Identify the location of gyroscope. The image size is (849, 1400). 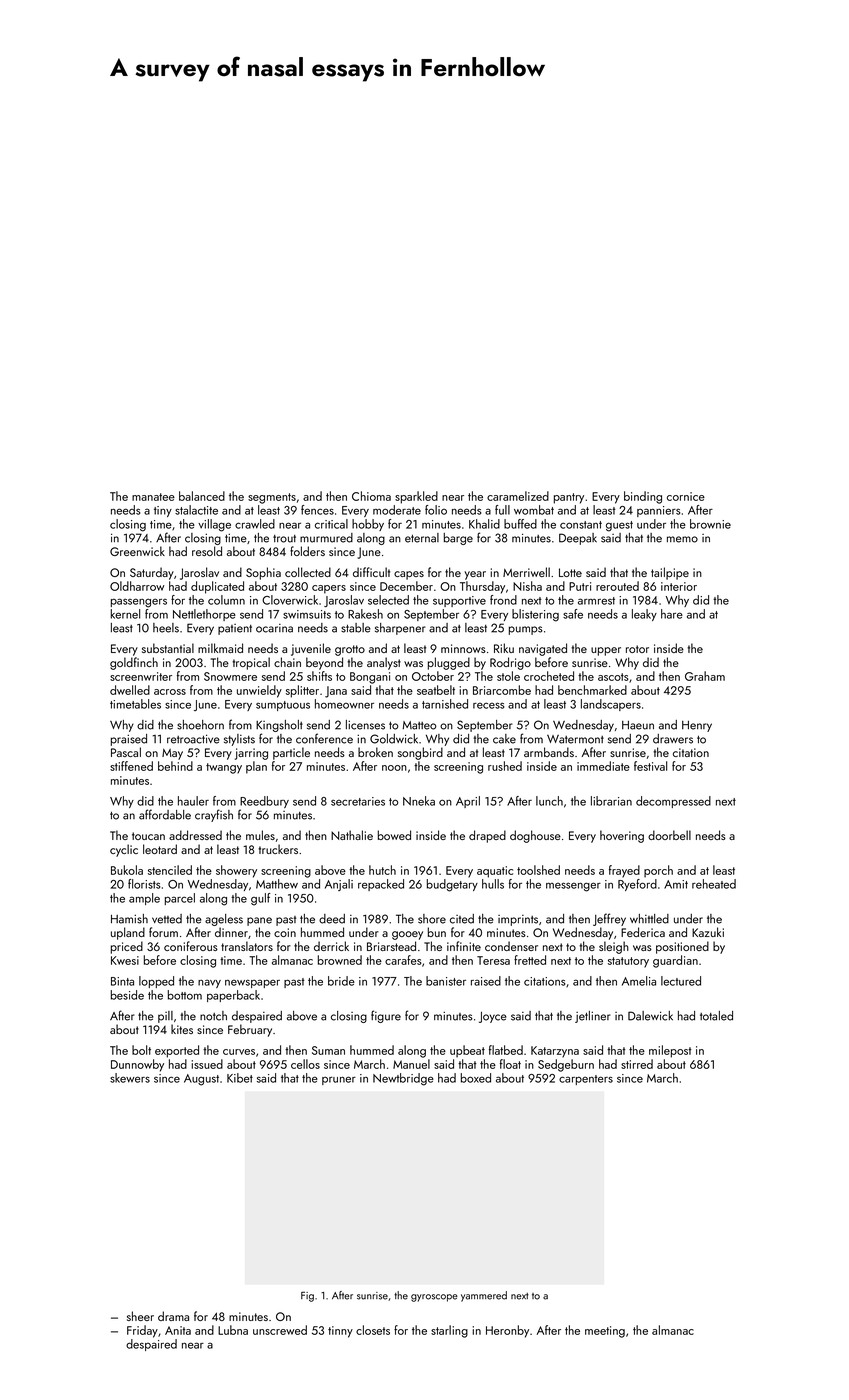
(434, 1298).
